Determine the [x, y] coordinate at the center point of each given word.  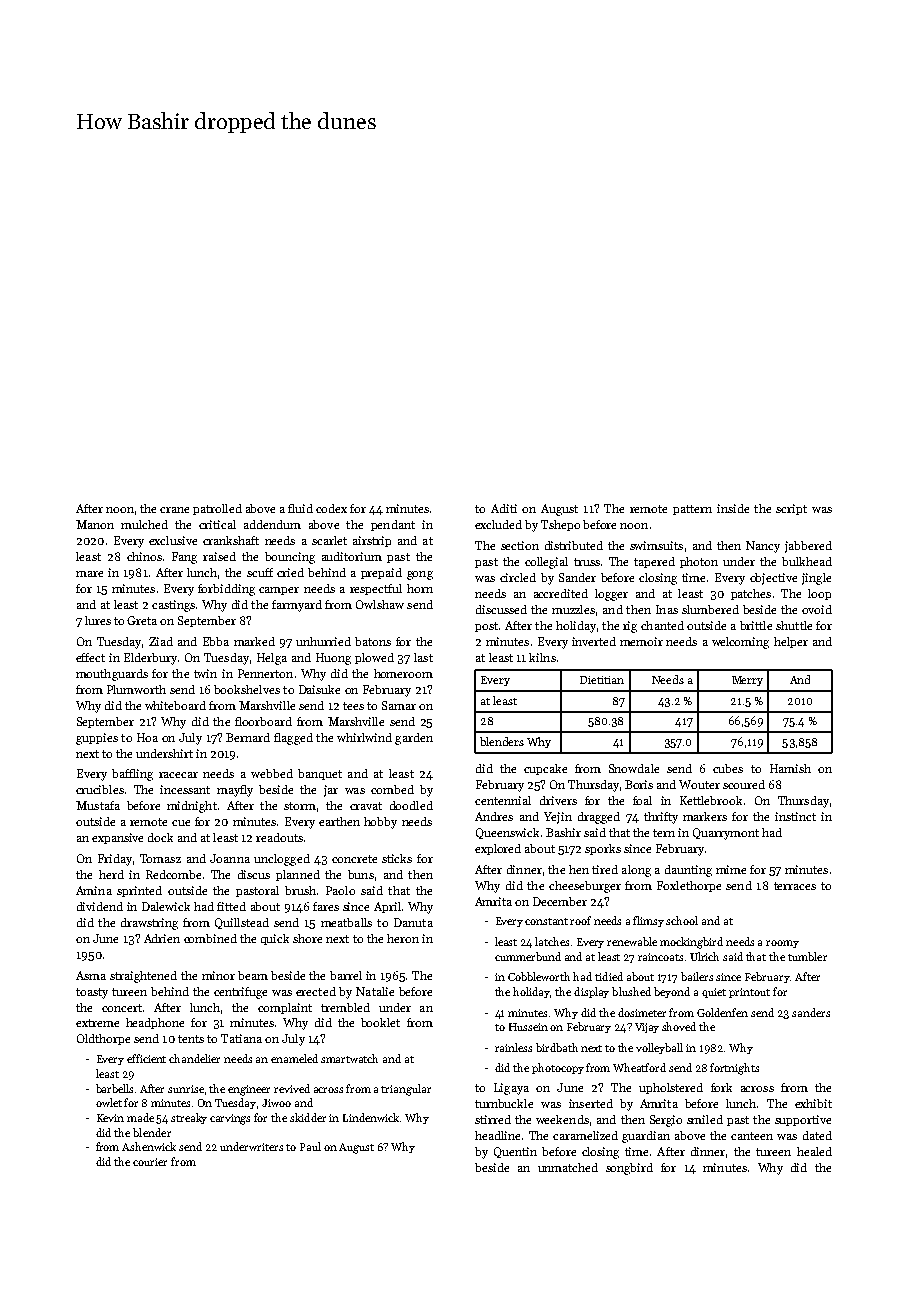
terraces [795, 886]
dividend [100, 906]
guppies [97, 739]
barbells [114, 1088]
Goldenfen [722, 1012]
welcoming [740, 643]
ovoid [817, 609]
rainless [513, 1047]
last [423, 657]
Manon [95, 524]
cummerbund [528, 956]
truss [587, 562]
